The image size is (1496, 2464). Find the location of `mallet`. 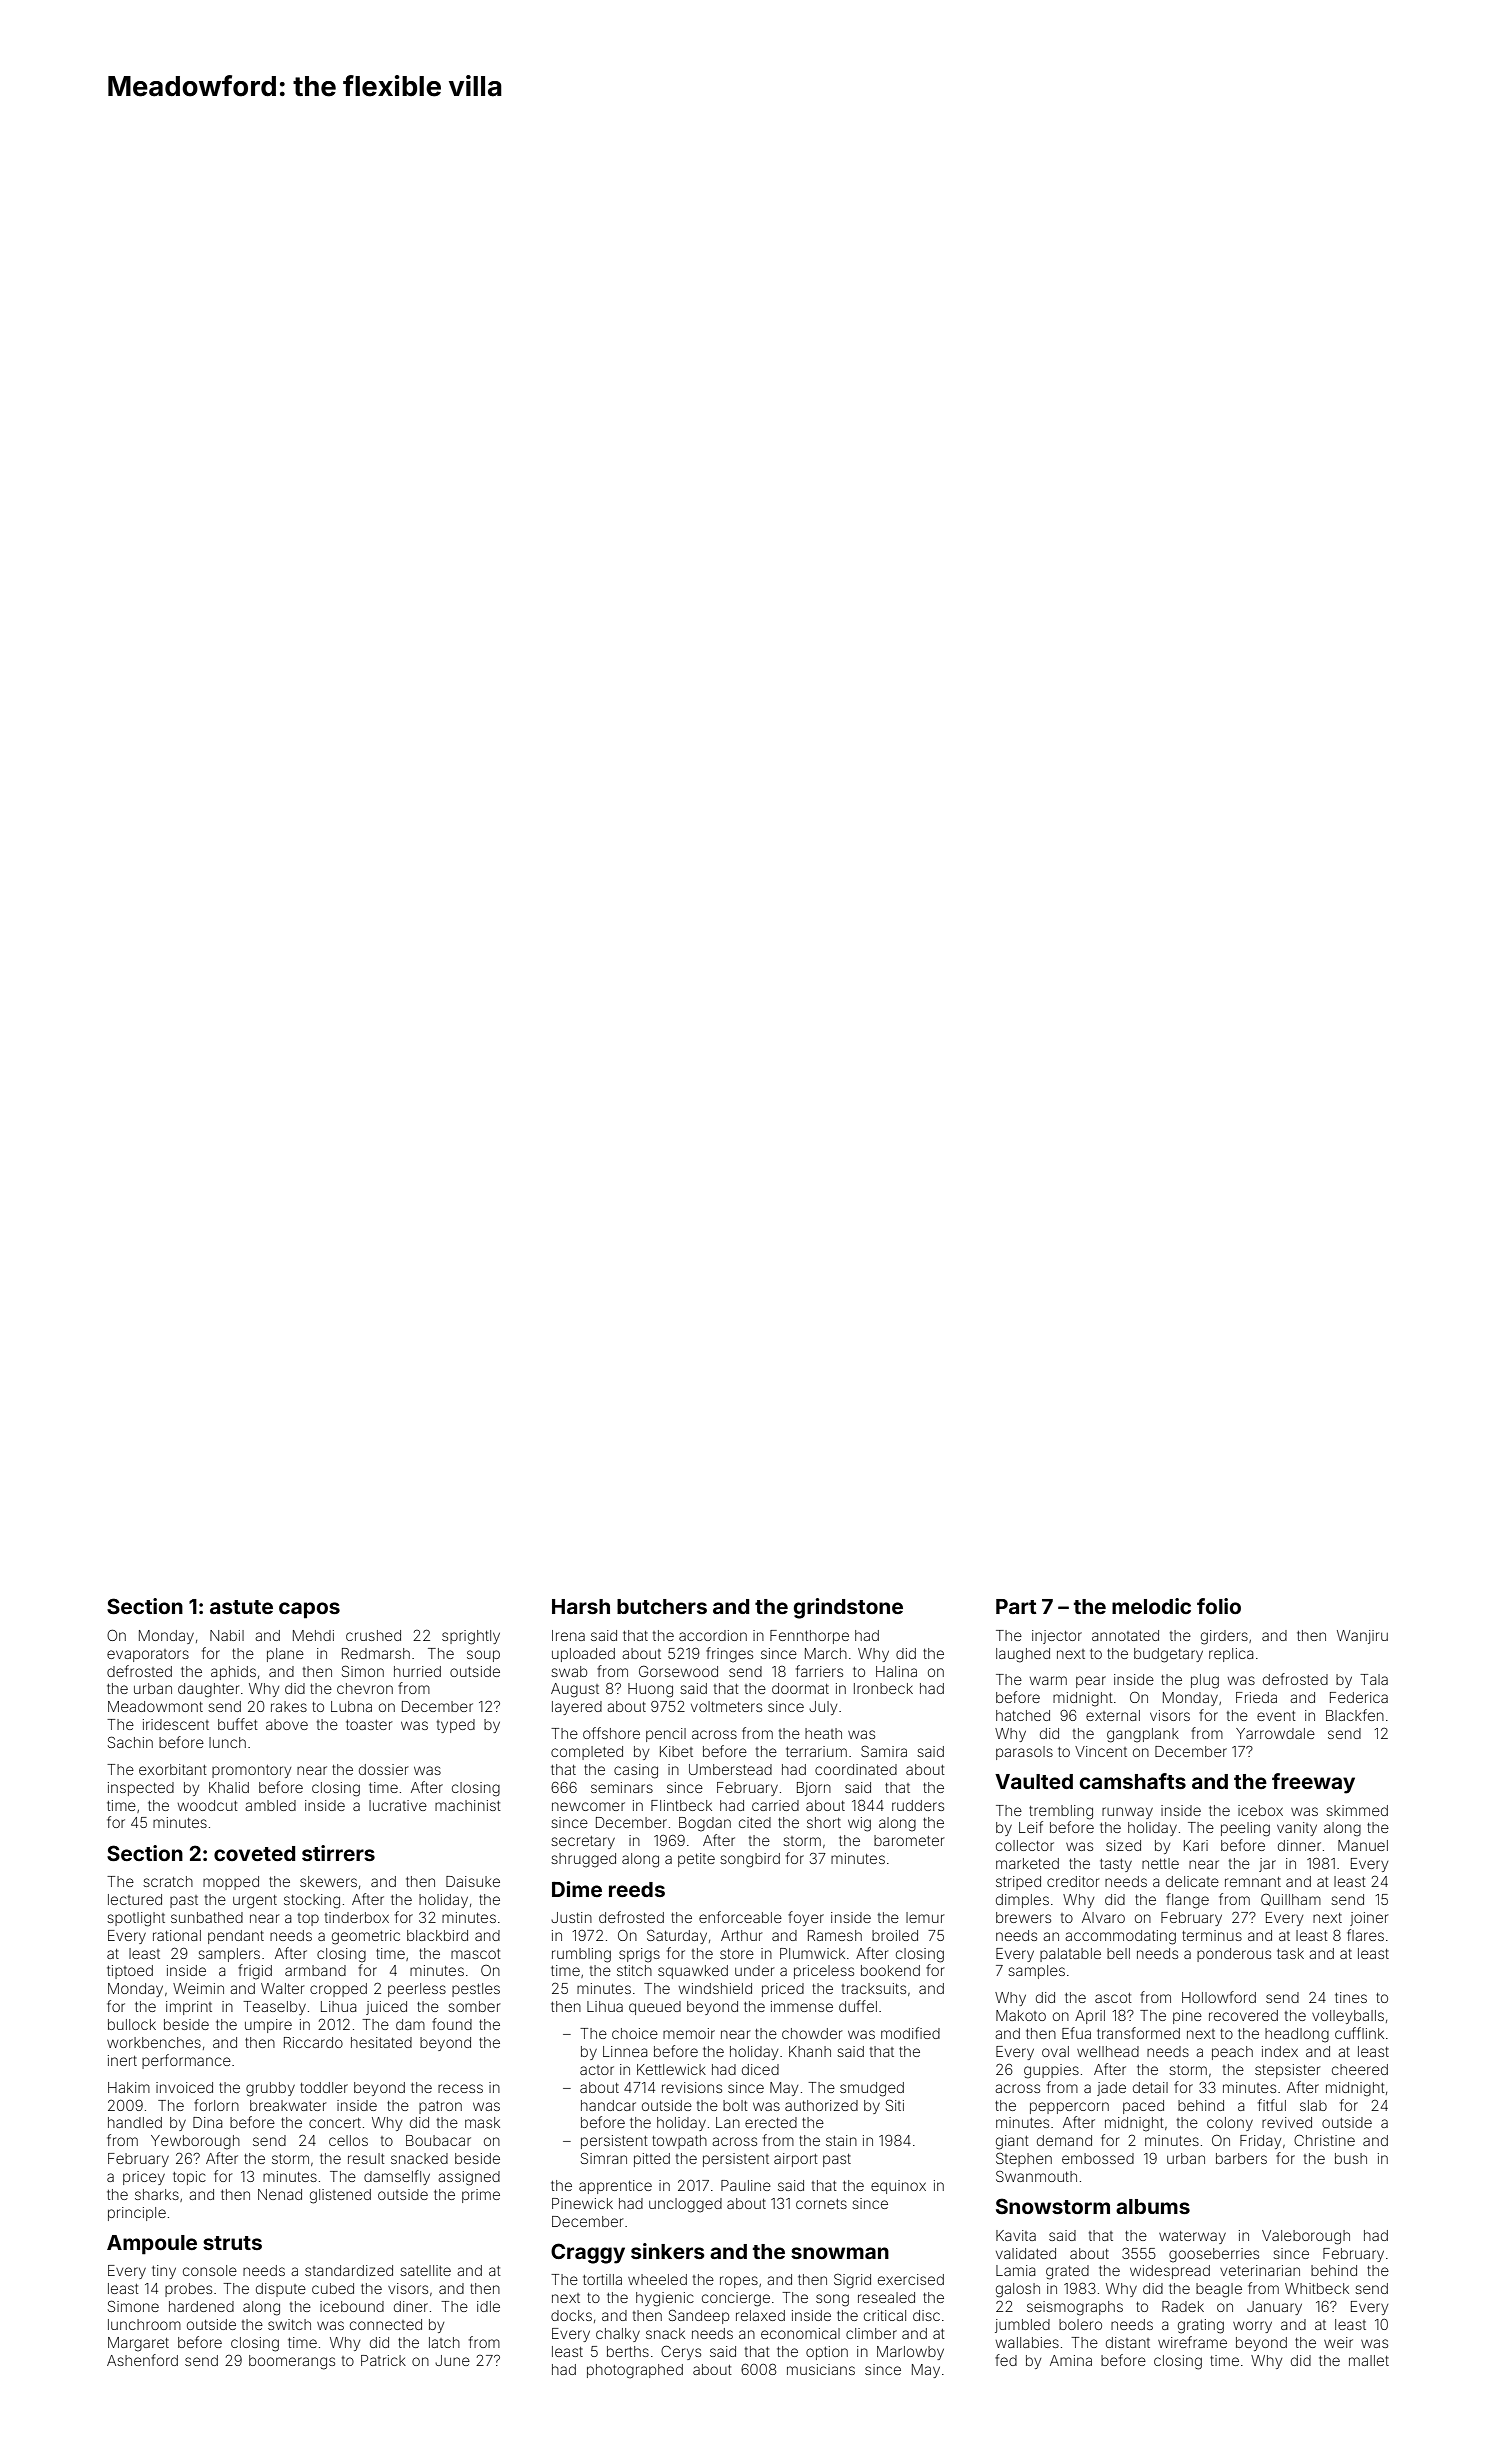

mallet is located at coordinates (1369, 2360).
